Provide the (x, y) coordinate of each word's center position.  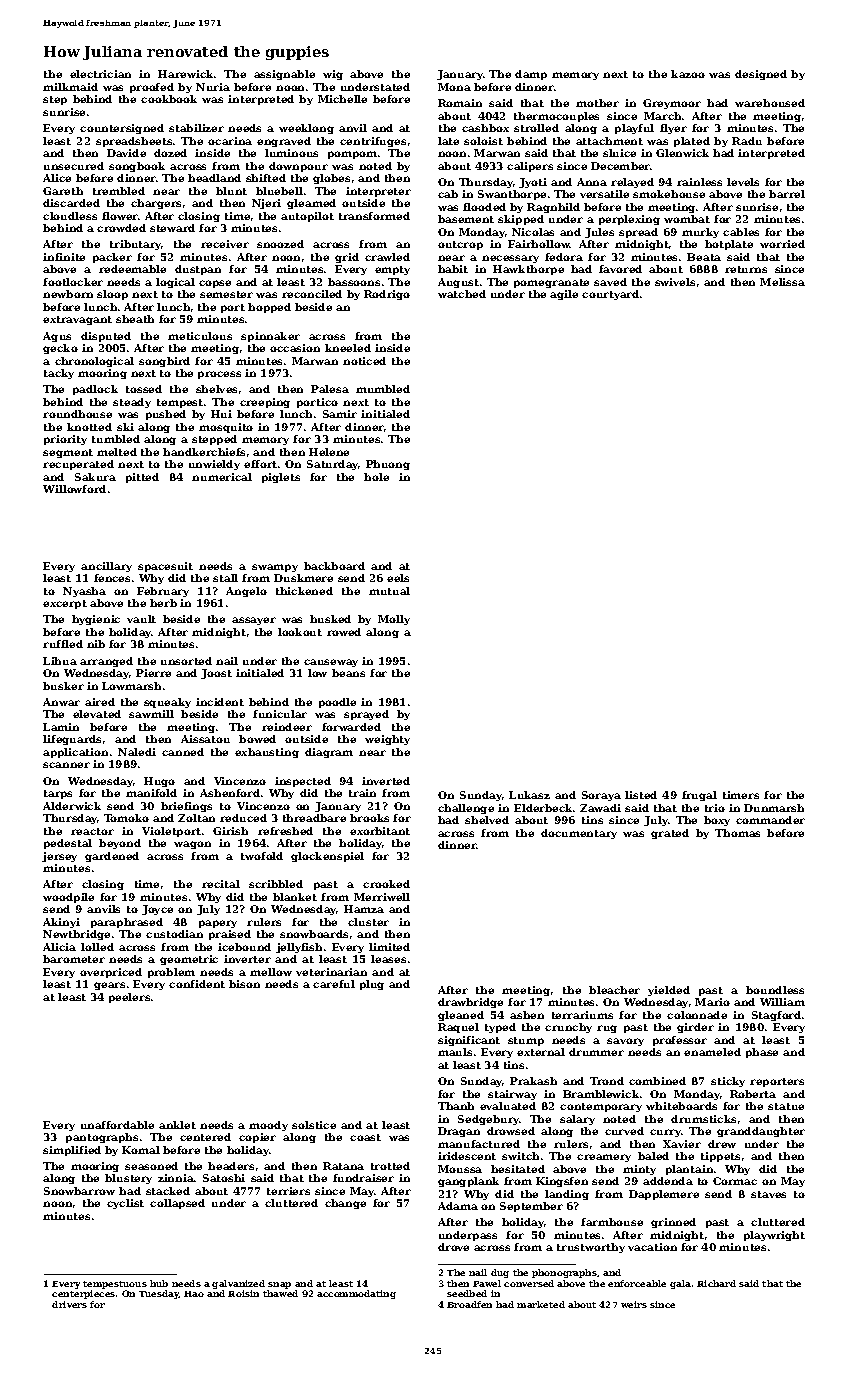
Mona (454, 87)
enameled (712, 1052)
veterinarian (331, 972)
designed (761, 75)
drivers (69, 1304)
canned (183, 752)
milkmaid (70, 87)
